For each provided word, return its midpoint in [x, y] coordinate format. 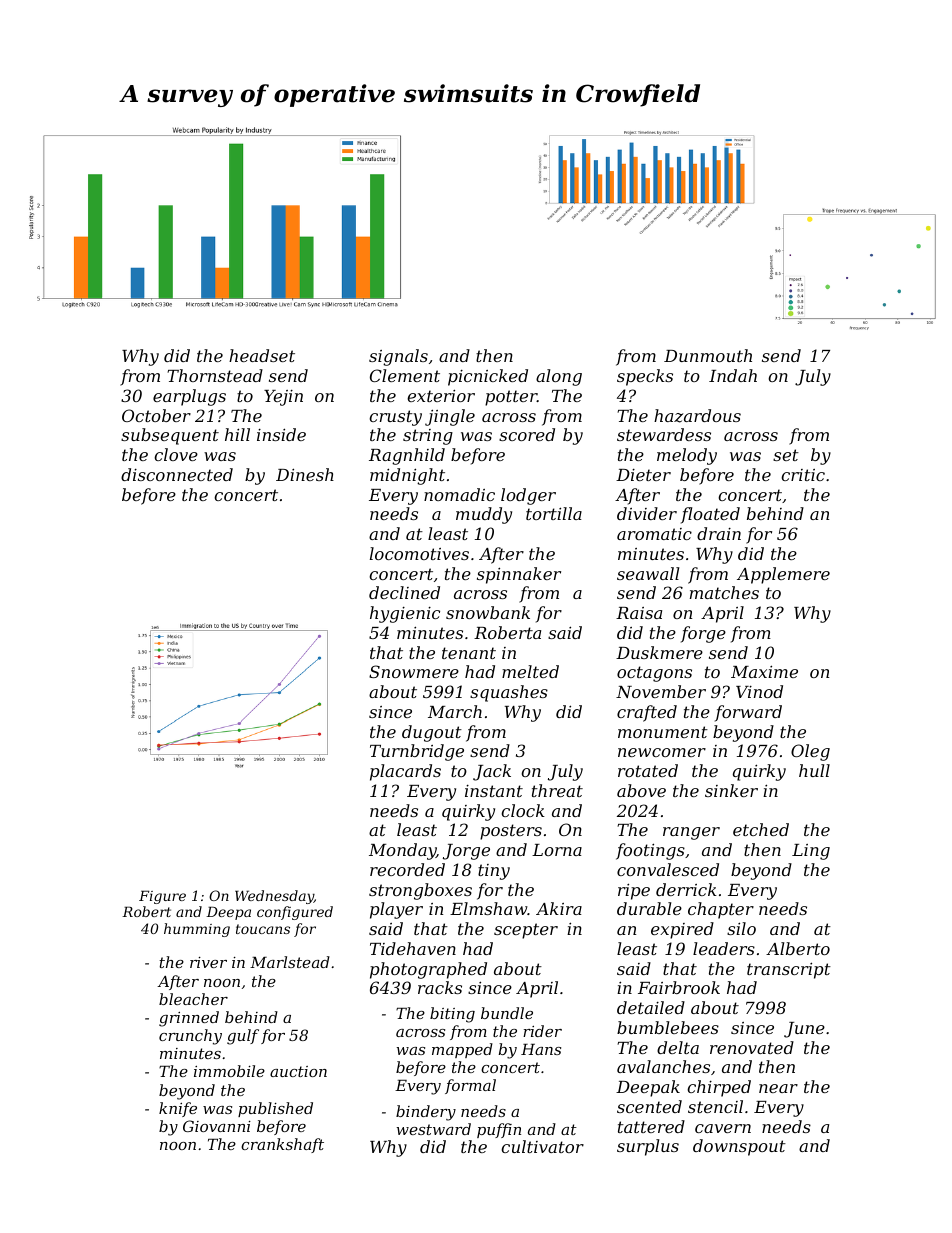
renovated [752, 1047]
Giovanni [217, 1126]
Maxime [764, 671]
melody [687, 456]
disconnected [177, 474]
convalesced [668, 869]
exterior [441, 395]
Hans [541, 1049]
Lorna [557, 850]
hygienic [405, 614]
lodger [528, 496]
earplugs [189, 397]
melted [530, 671]
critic [803, 475]
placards [405, 772]
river [208, 962]
